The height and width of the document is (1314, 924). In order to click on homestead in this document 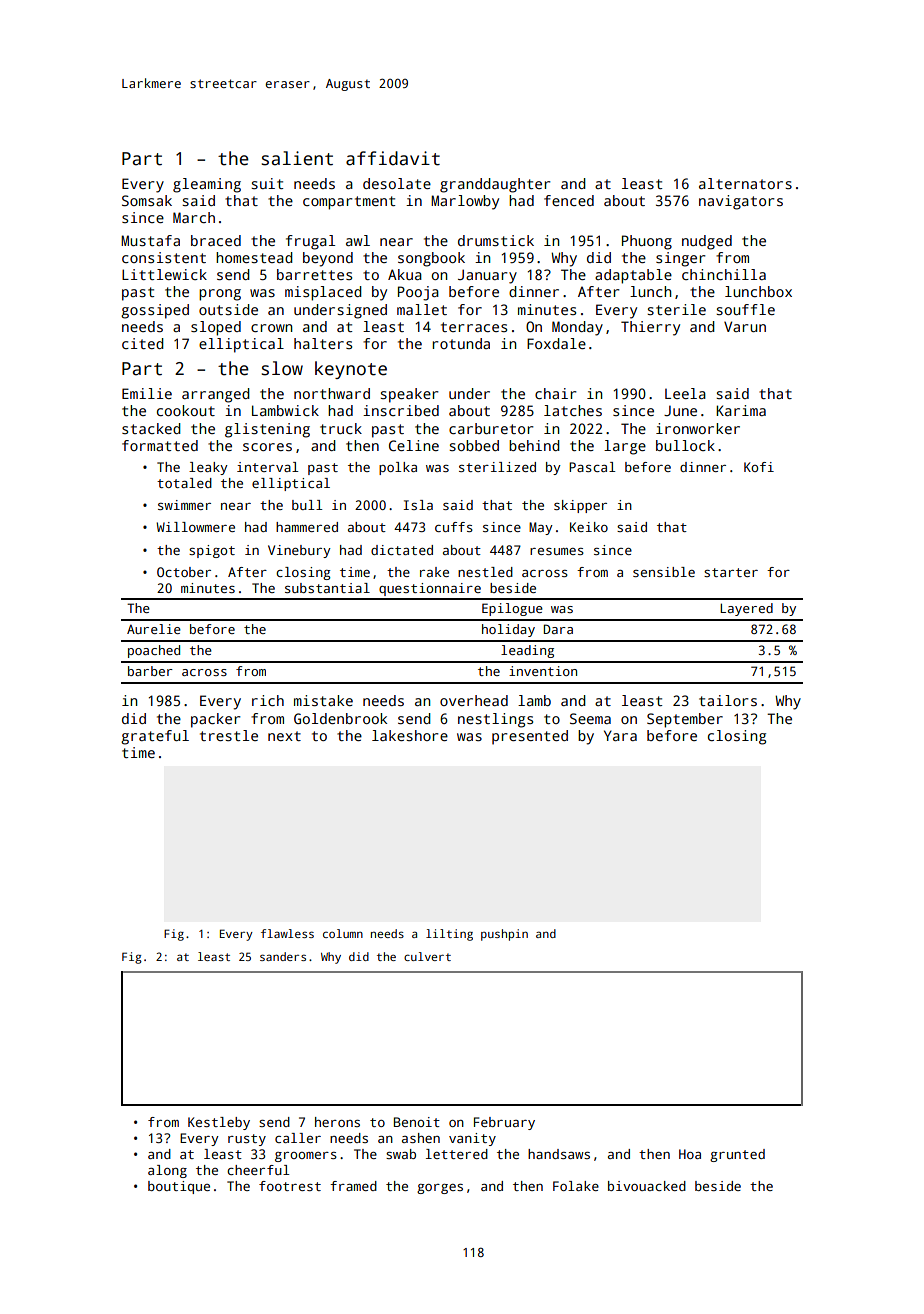, I will do `click(254, 257)`.
